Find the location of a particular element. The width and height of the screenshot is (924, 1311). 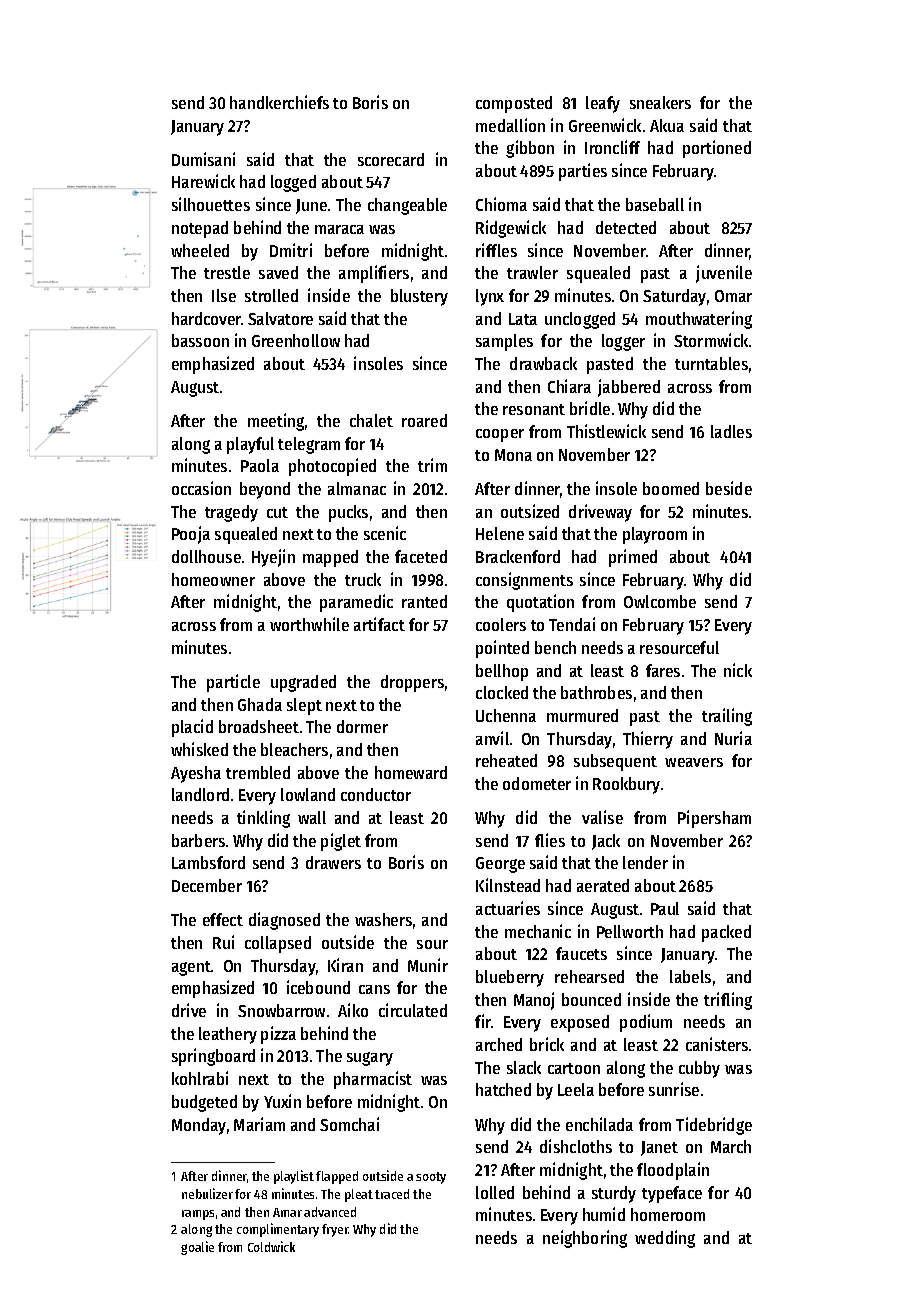

weavers is located at coordinates (694, 762).
